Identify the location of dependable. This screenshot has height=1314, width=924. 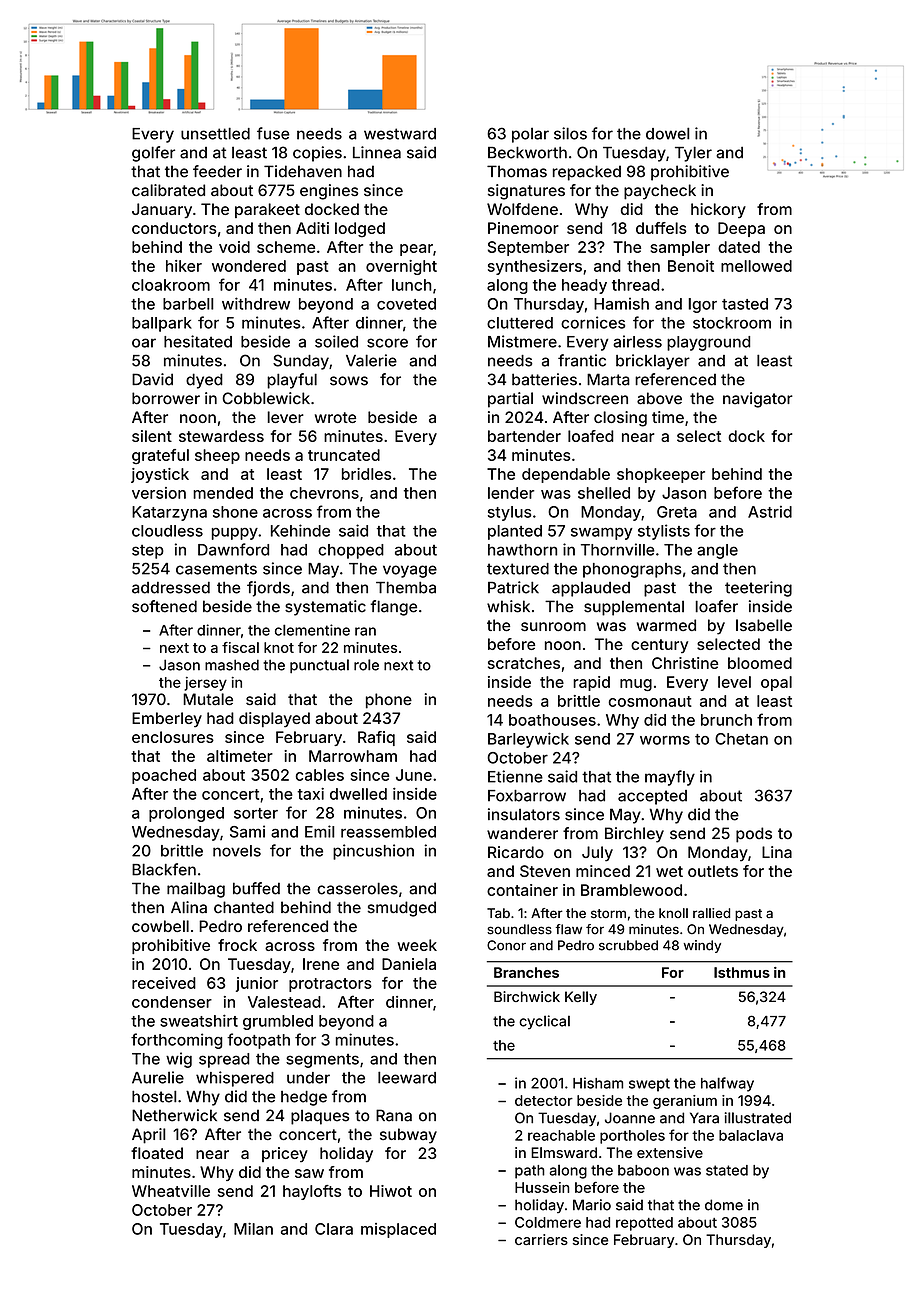
(566, 475).
